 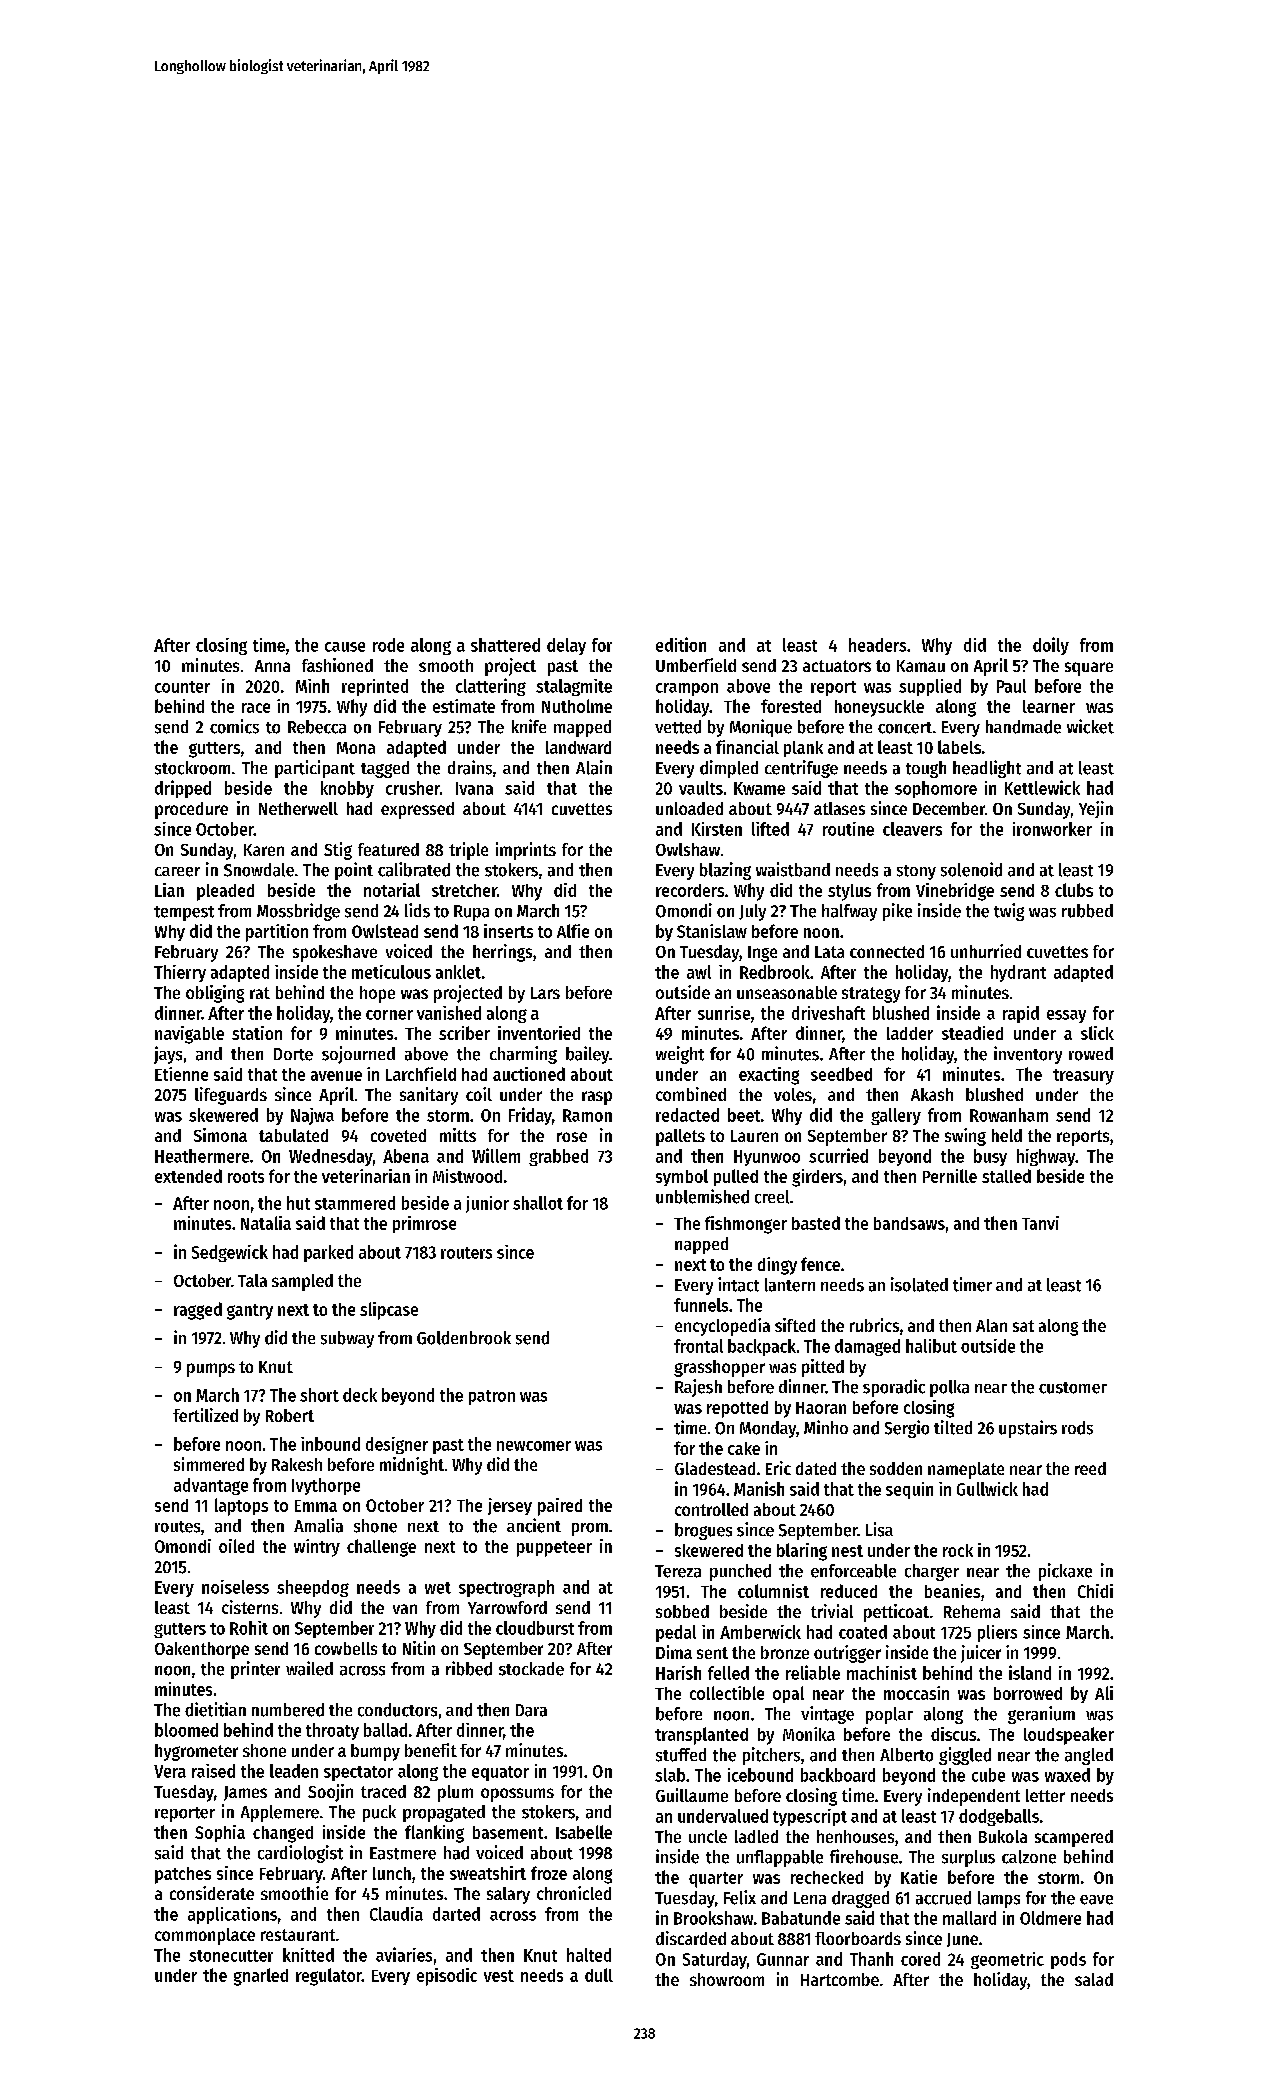 What do you see at coordinates (788, 1694) in the screenshot?
I see `opal` at bounding box center [788, 1694].
